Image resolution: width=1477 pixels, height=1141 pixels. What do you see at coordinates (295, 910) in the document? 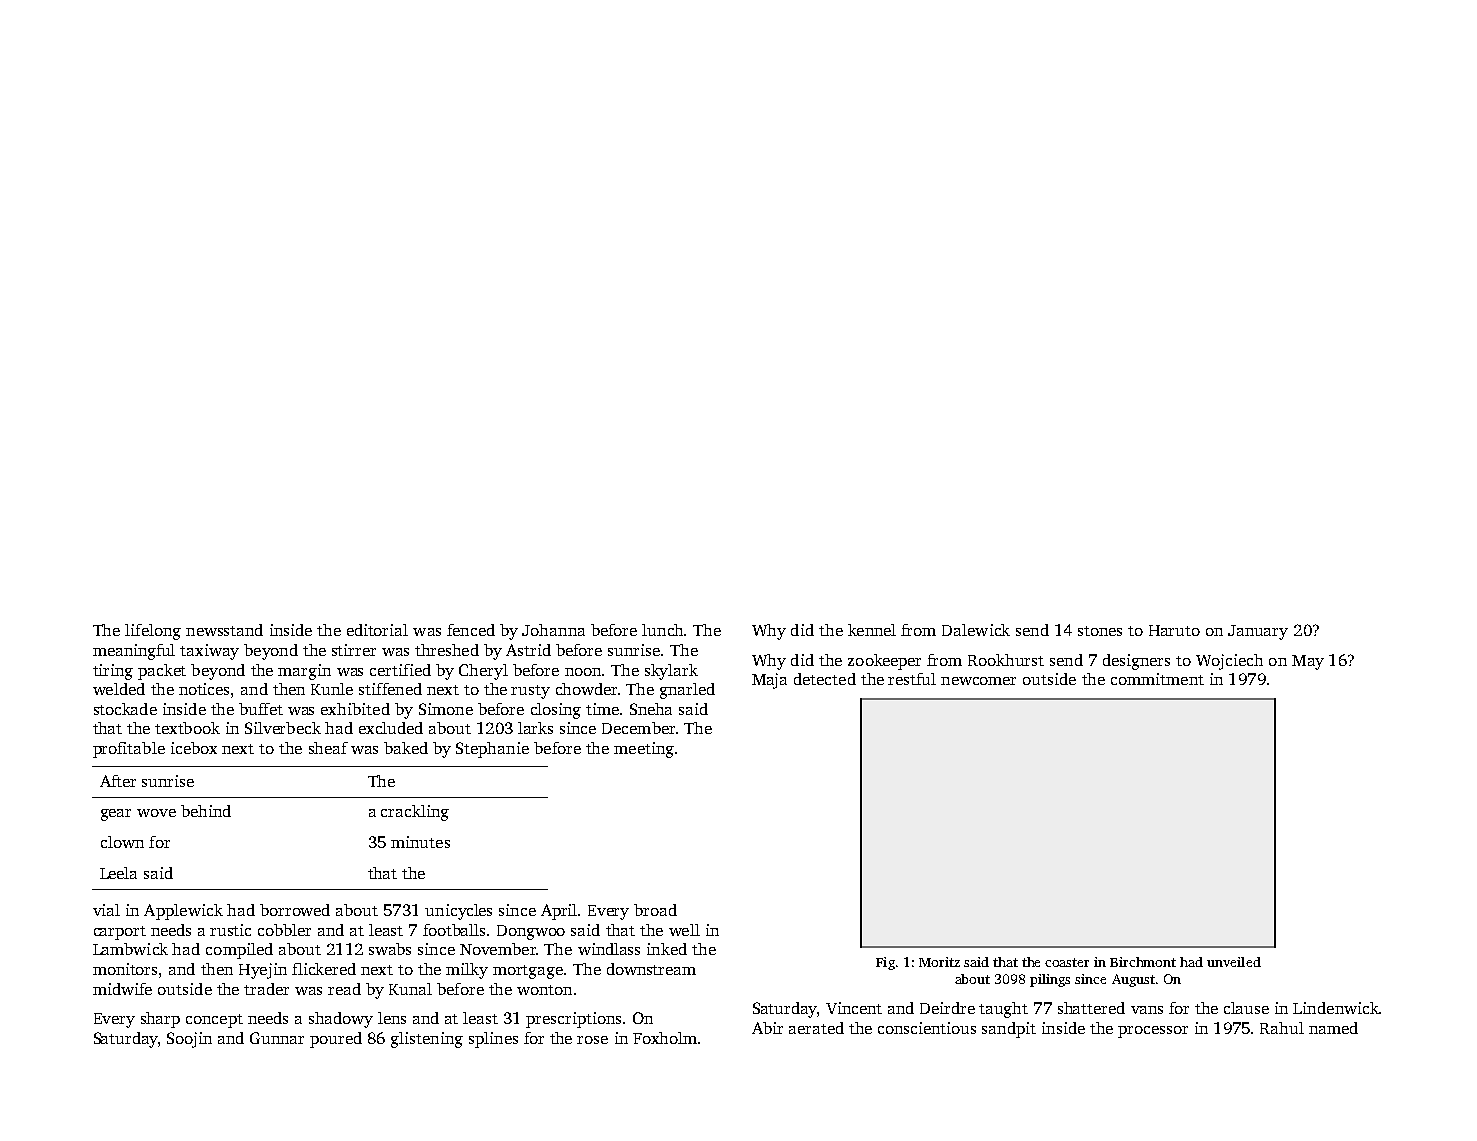
I see `borrowed` at bounding box center [295, 910].
